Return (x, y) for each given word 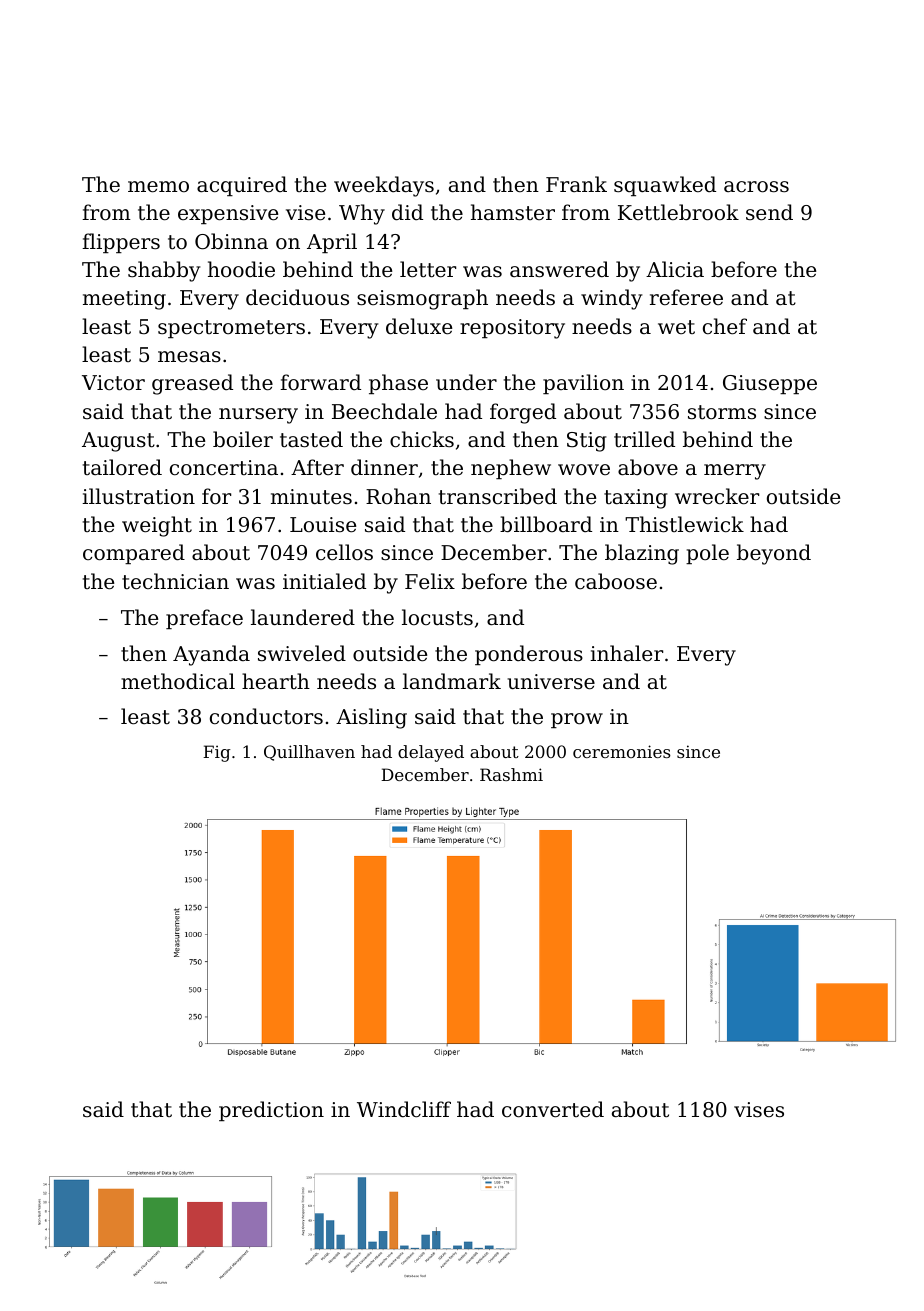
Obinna (231, 241)
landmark (452, 681)
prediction (271, 1111)
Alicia (675, 269)
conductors (266, 716)
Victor (113, 382)
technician (175, 581)
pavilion (583, 384)
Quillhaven (309, 753)
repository (512, 329)
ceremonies (622, 751)
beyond (774, 554)
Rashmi (511, 774)
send (769, 212)
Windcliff (404, 1109)
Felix (430, 581)
